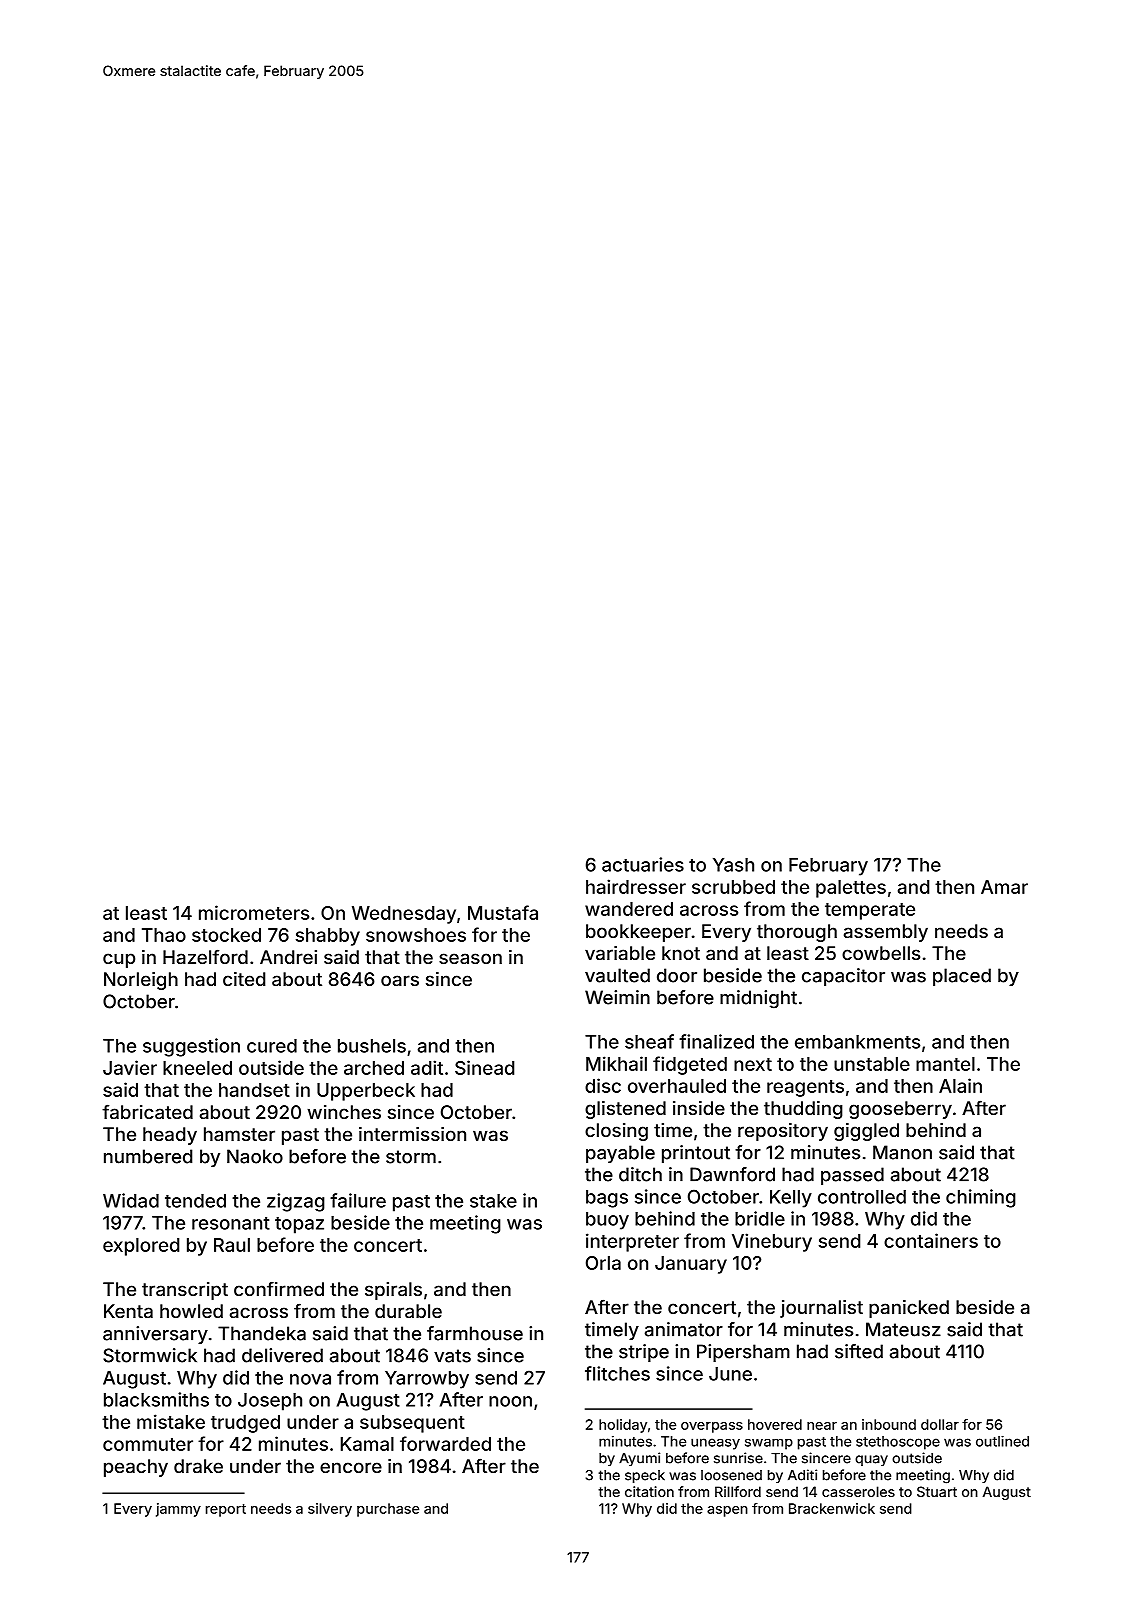  What do you see at coordinates (643, 864) in the screenshot?
I see `actuaries` at bounding box center [643, 864].
